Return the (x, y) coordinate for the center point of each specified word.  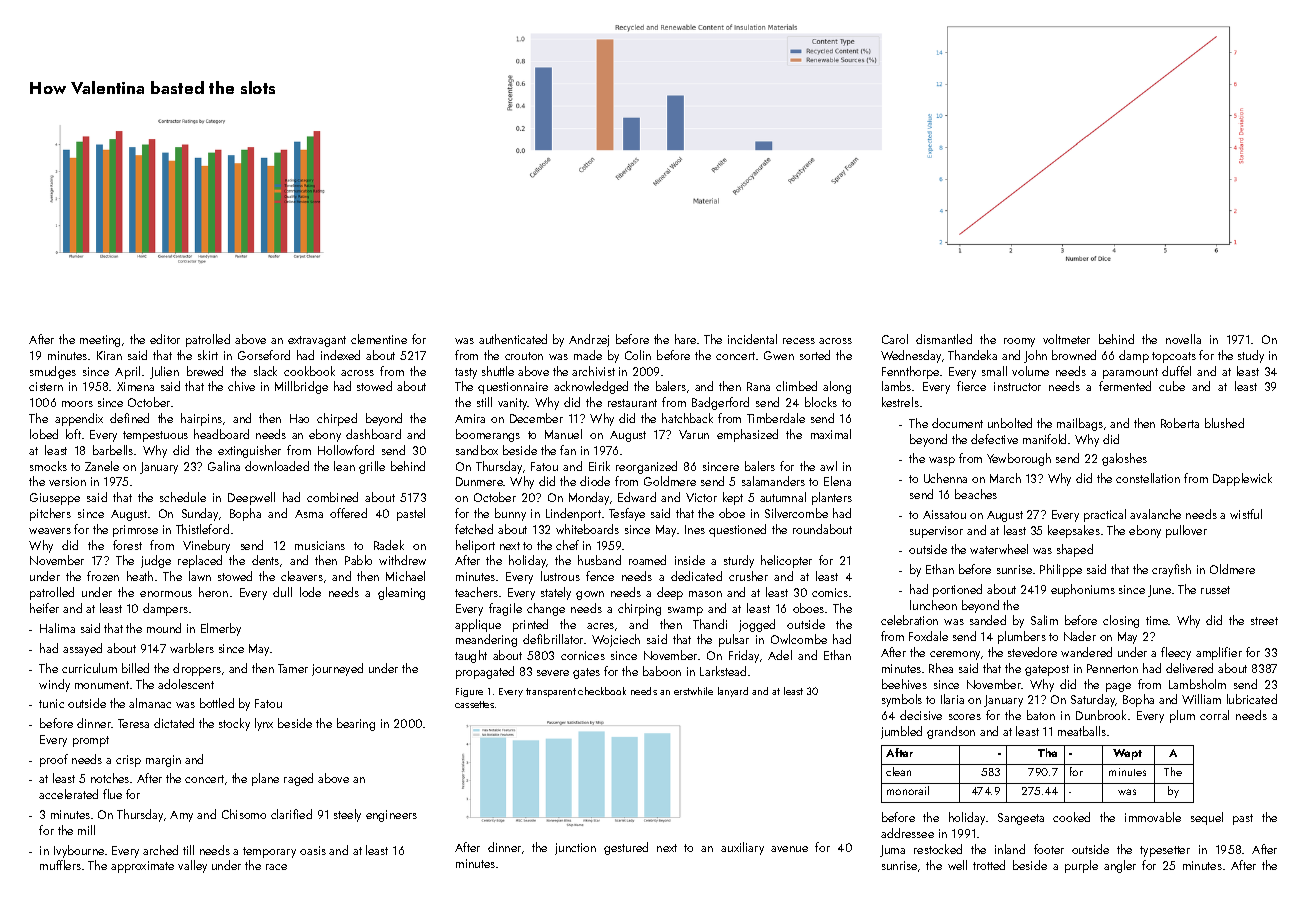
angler (1120, 866)
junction (575, 849)
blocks (821, 402)
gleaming (401, 593)
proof (54, 760)
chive (241, 386)
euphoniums (1083, 590)
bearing (356, 724)
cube (1172, 386)
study (1251, 356)
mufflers (60, 865)
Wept (1127, 754)
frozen (103, 576)
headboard (221, 434)
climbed (796, 386)
